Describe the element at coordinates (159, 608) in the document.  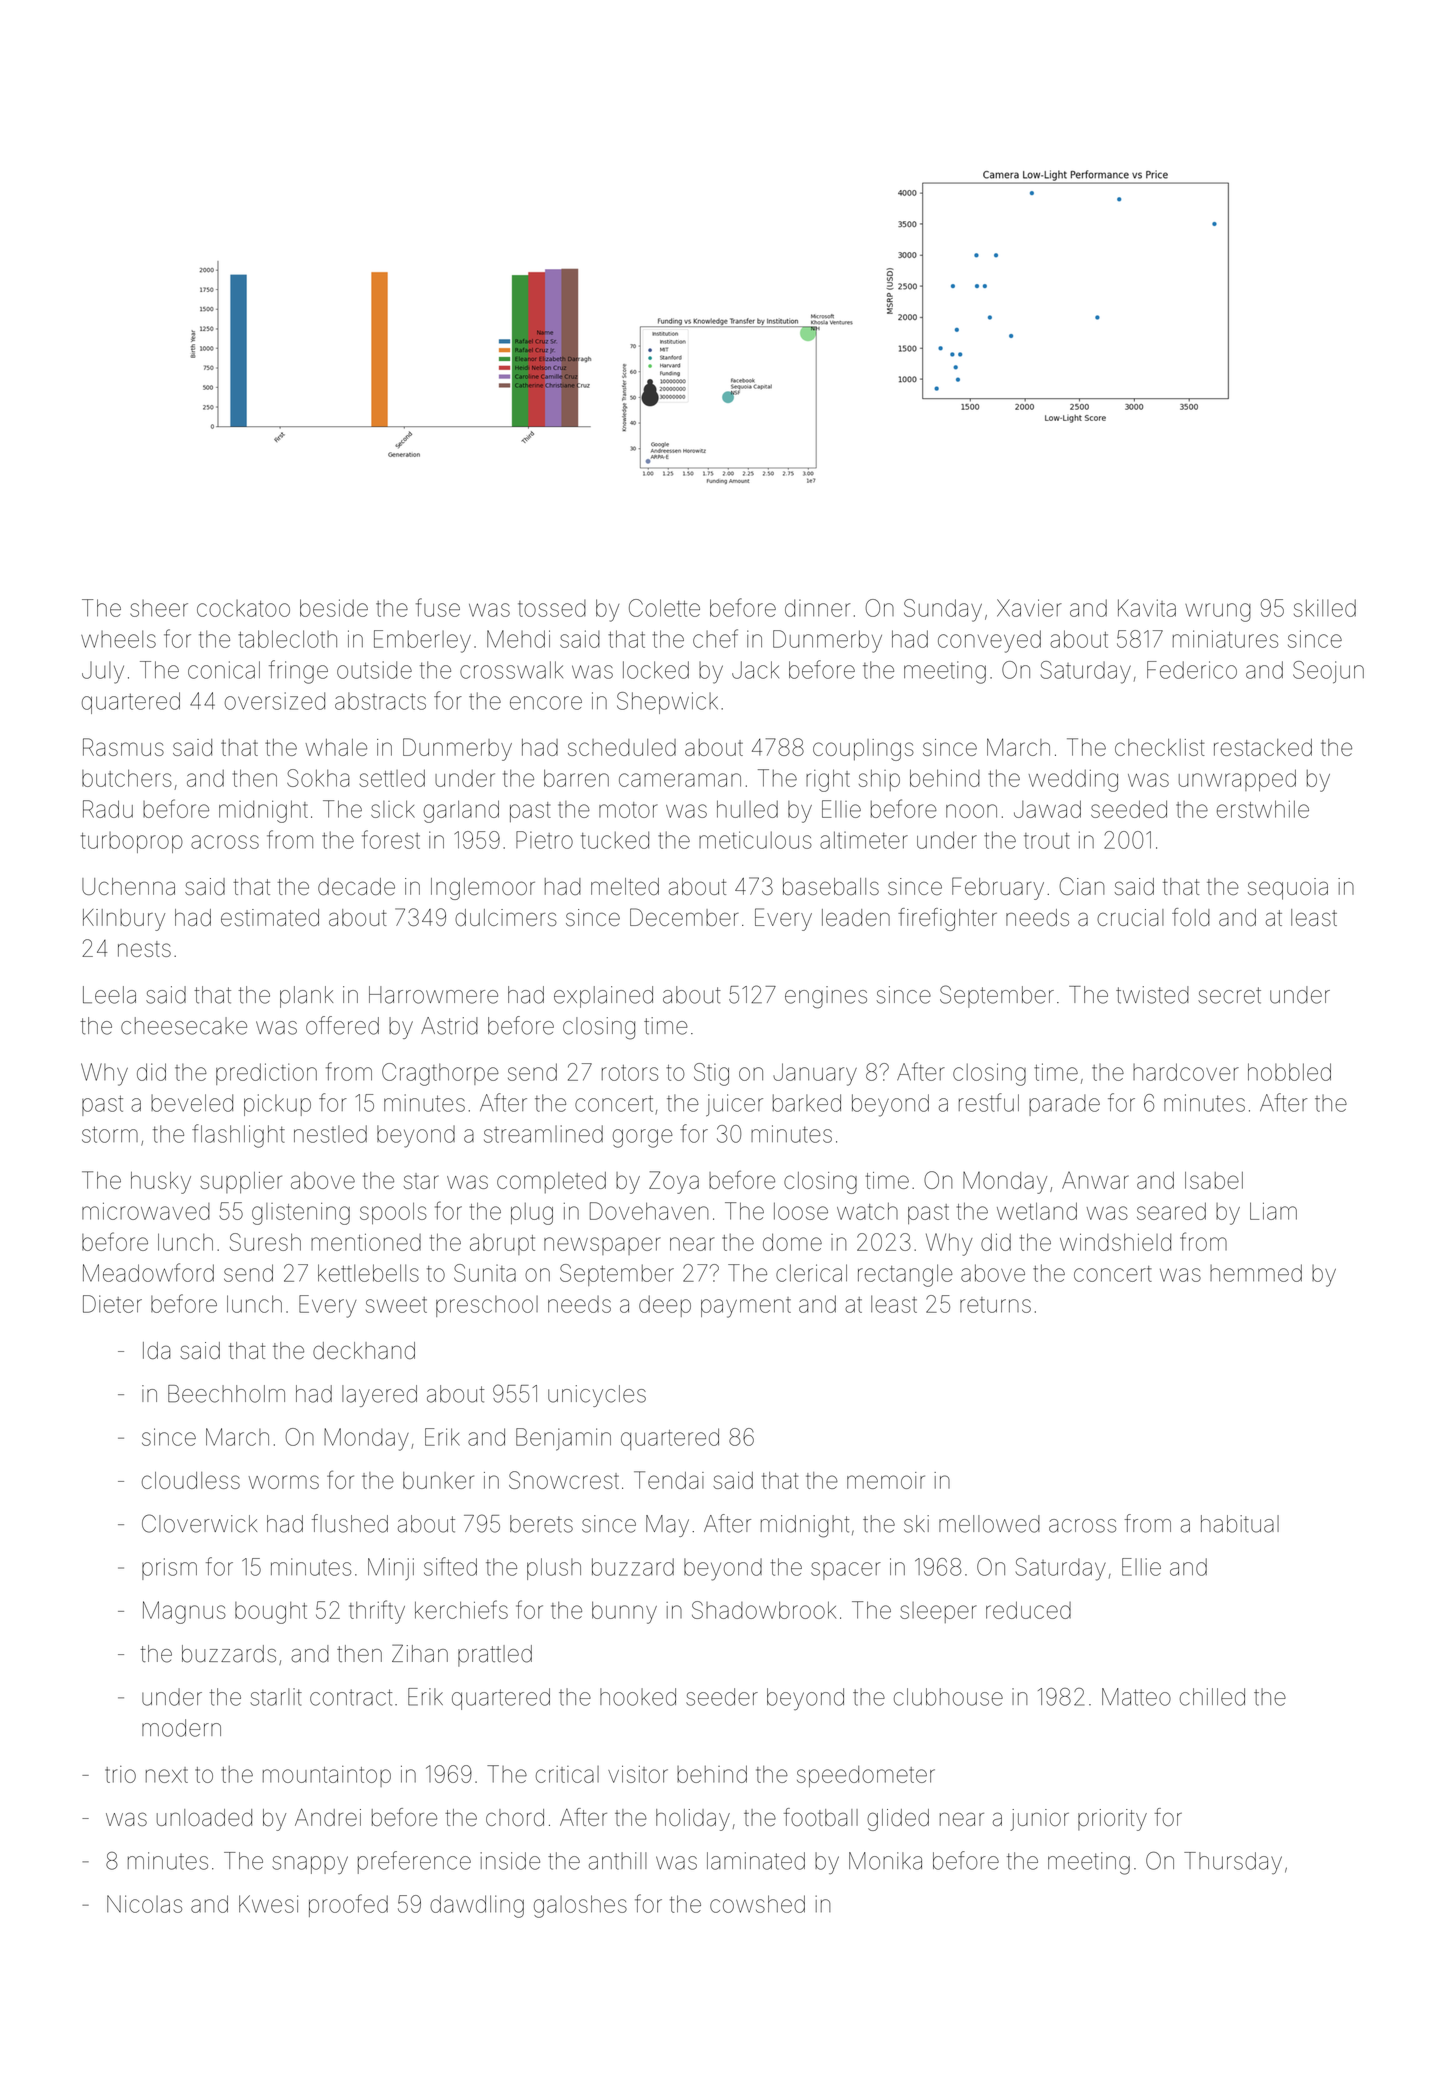
I see `sheer` at that location.
